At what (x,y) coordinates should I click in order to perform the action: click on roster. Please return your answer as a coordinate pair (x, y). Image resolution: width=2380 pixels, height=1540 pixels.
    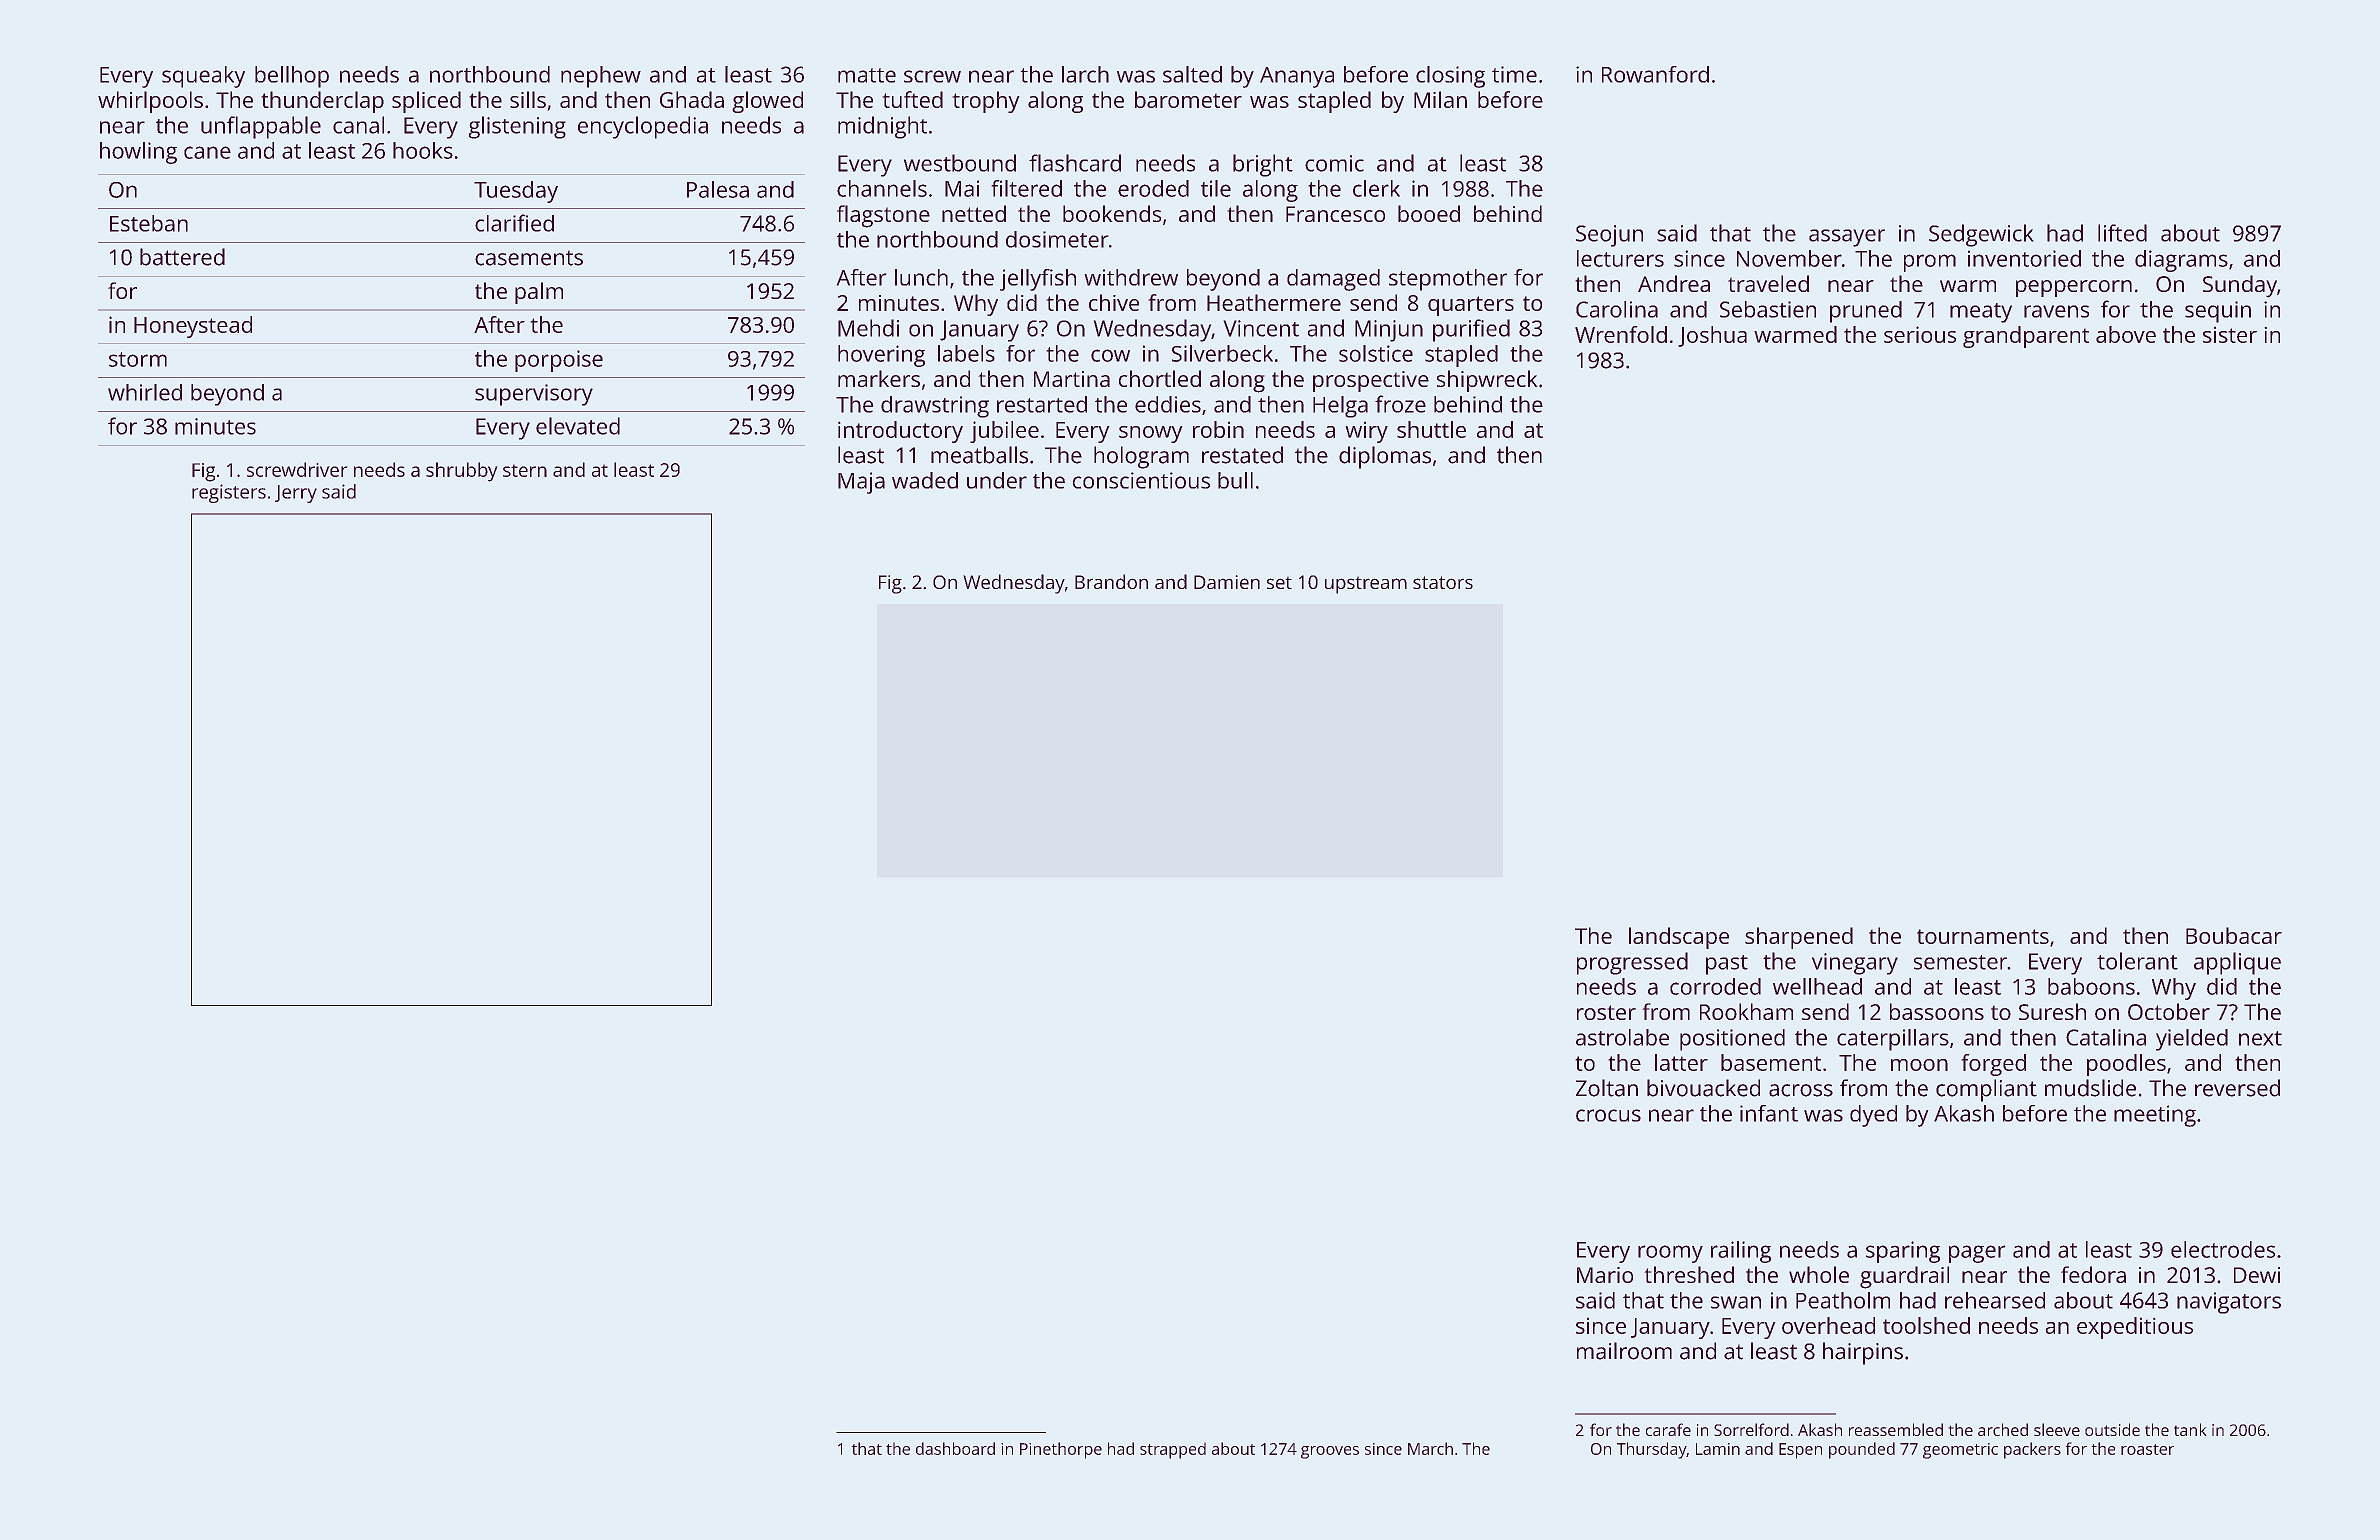
    Looking at the image, I should click on (1606, 1012).
